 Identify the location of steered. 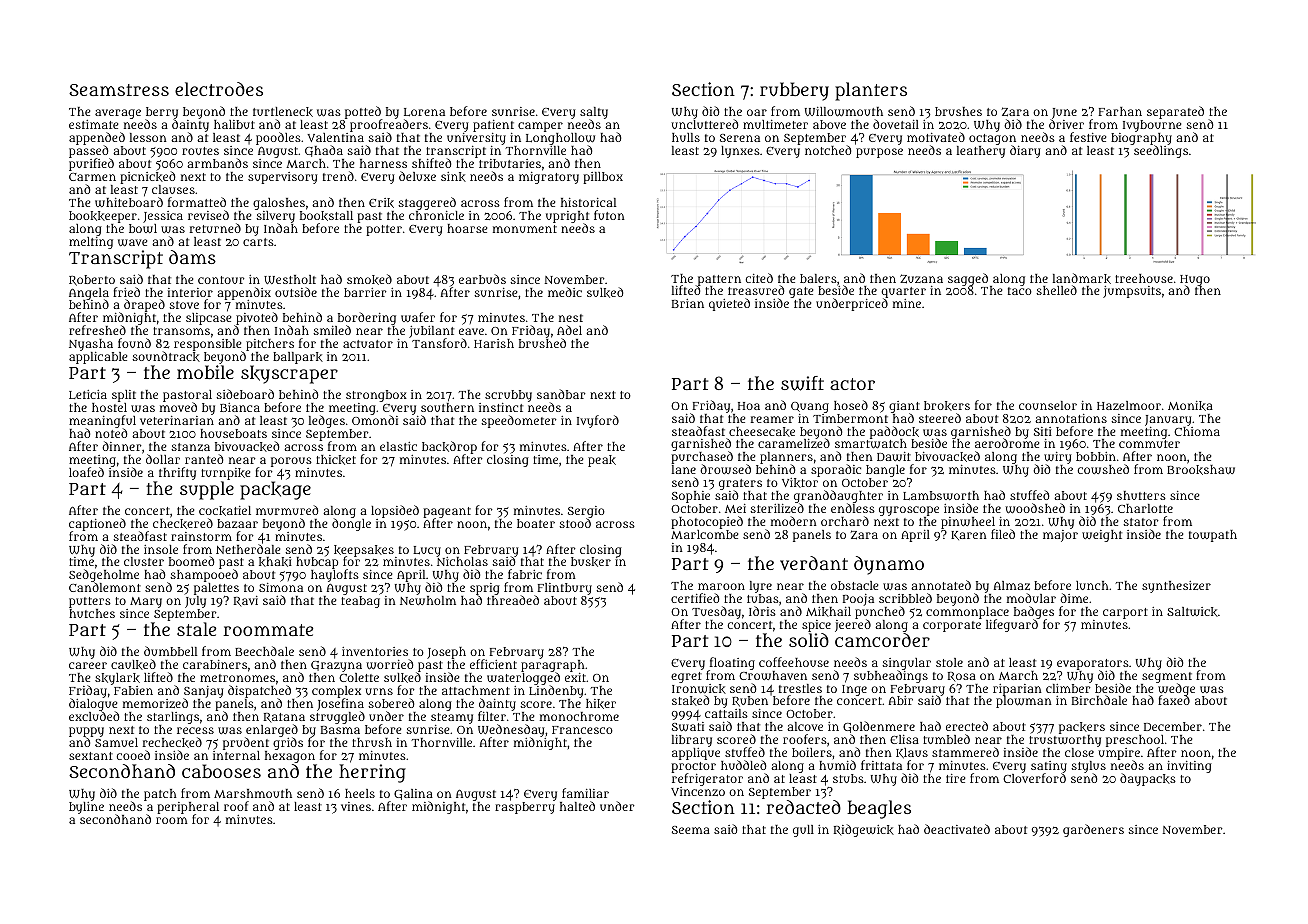
(940, 418).
